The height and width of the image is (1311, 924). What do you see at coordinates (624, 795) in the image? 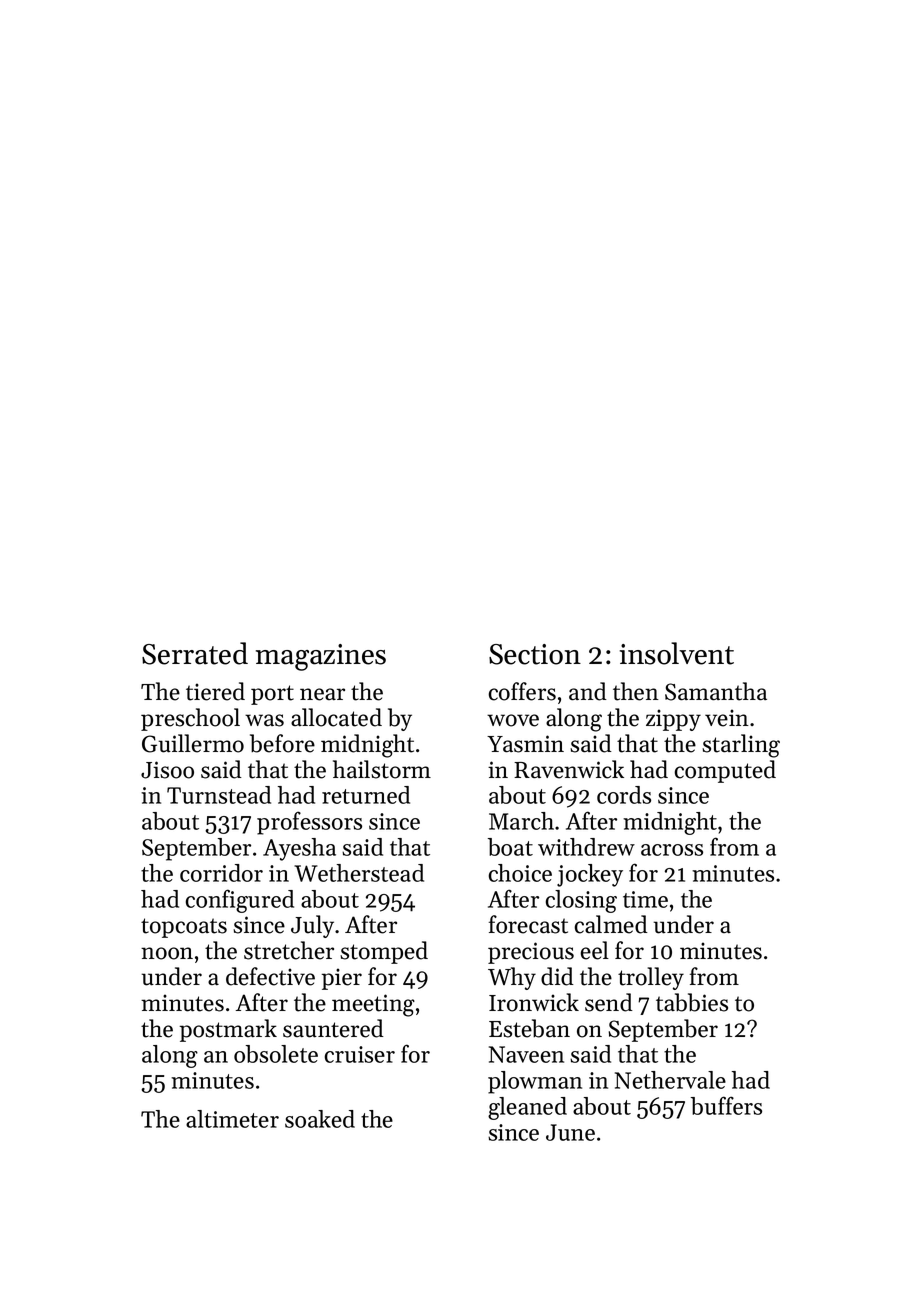
I see `cords` at bounding box center [624, 795].
